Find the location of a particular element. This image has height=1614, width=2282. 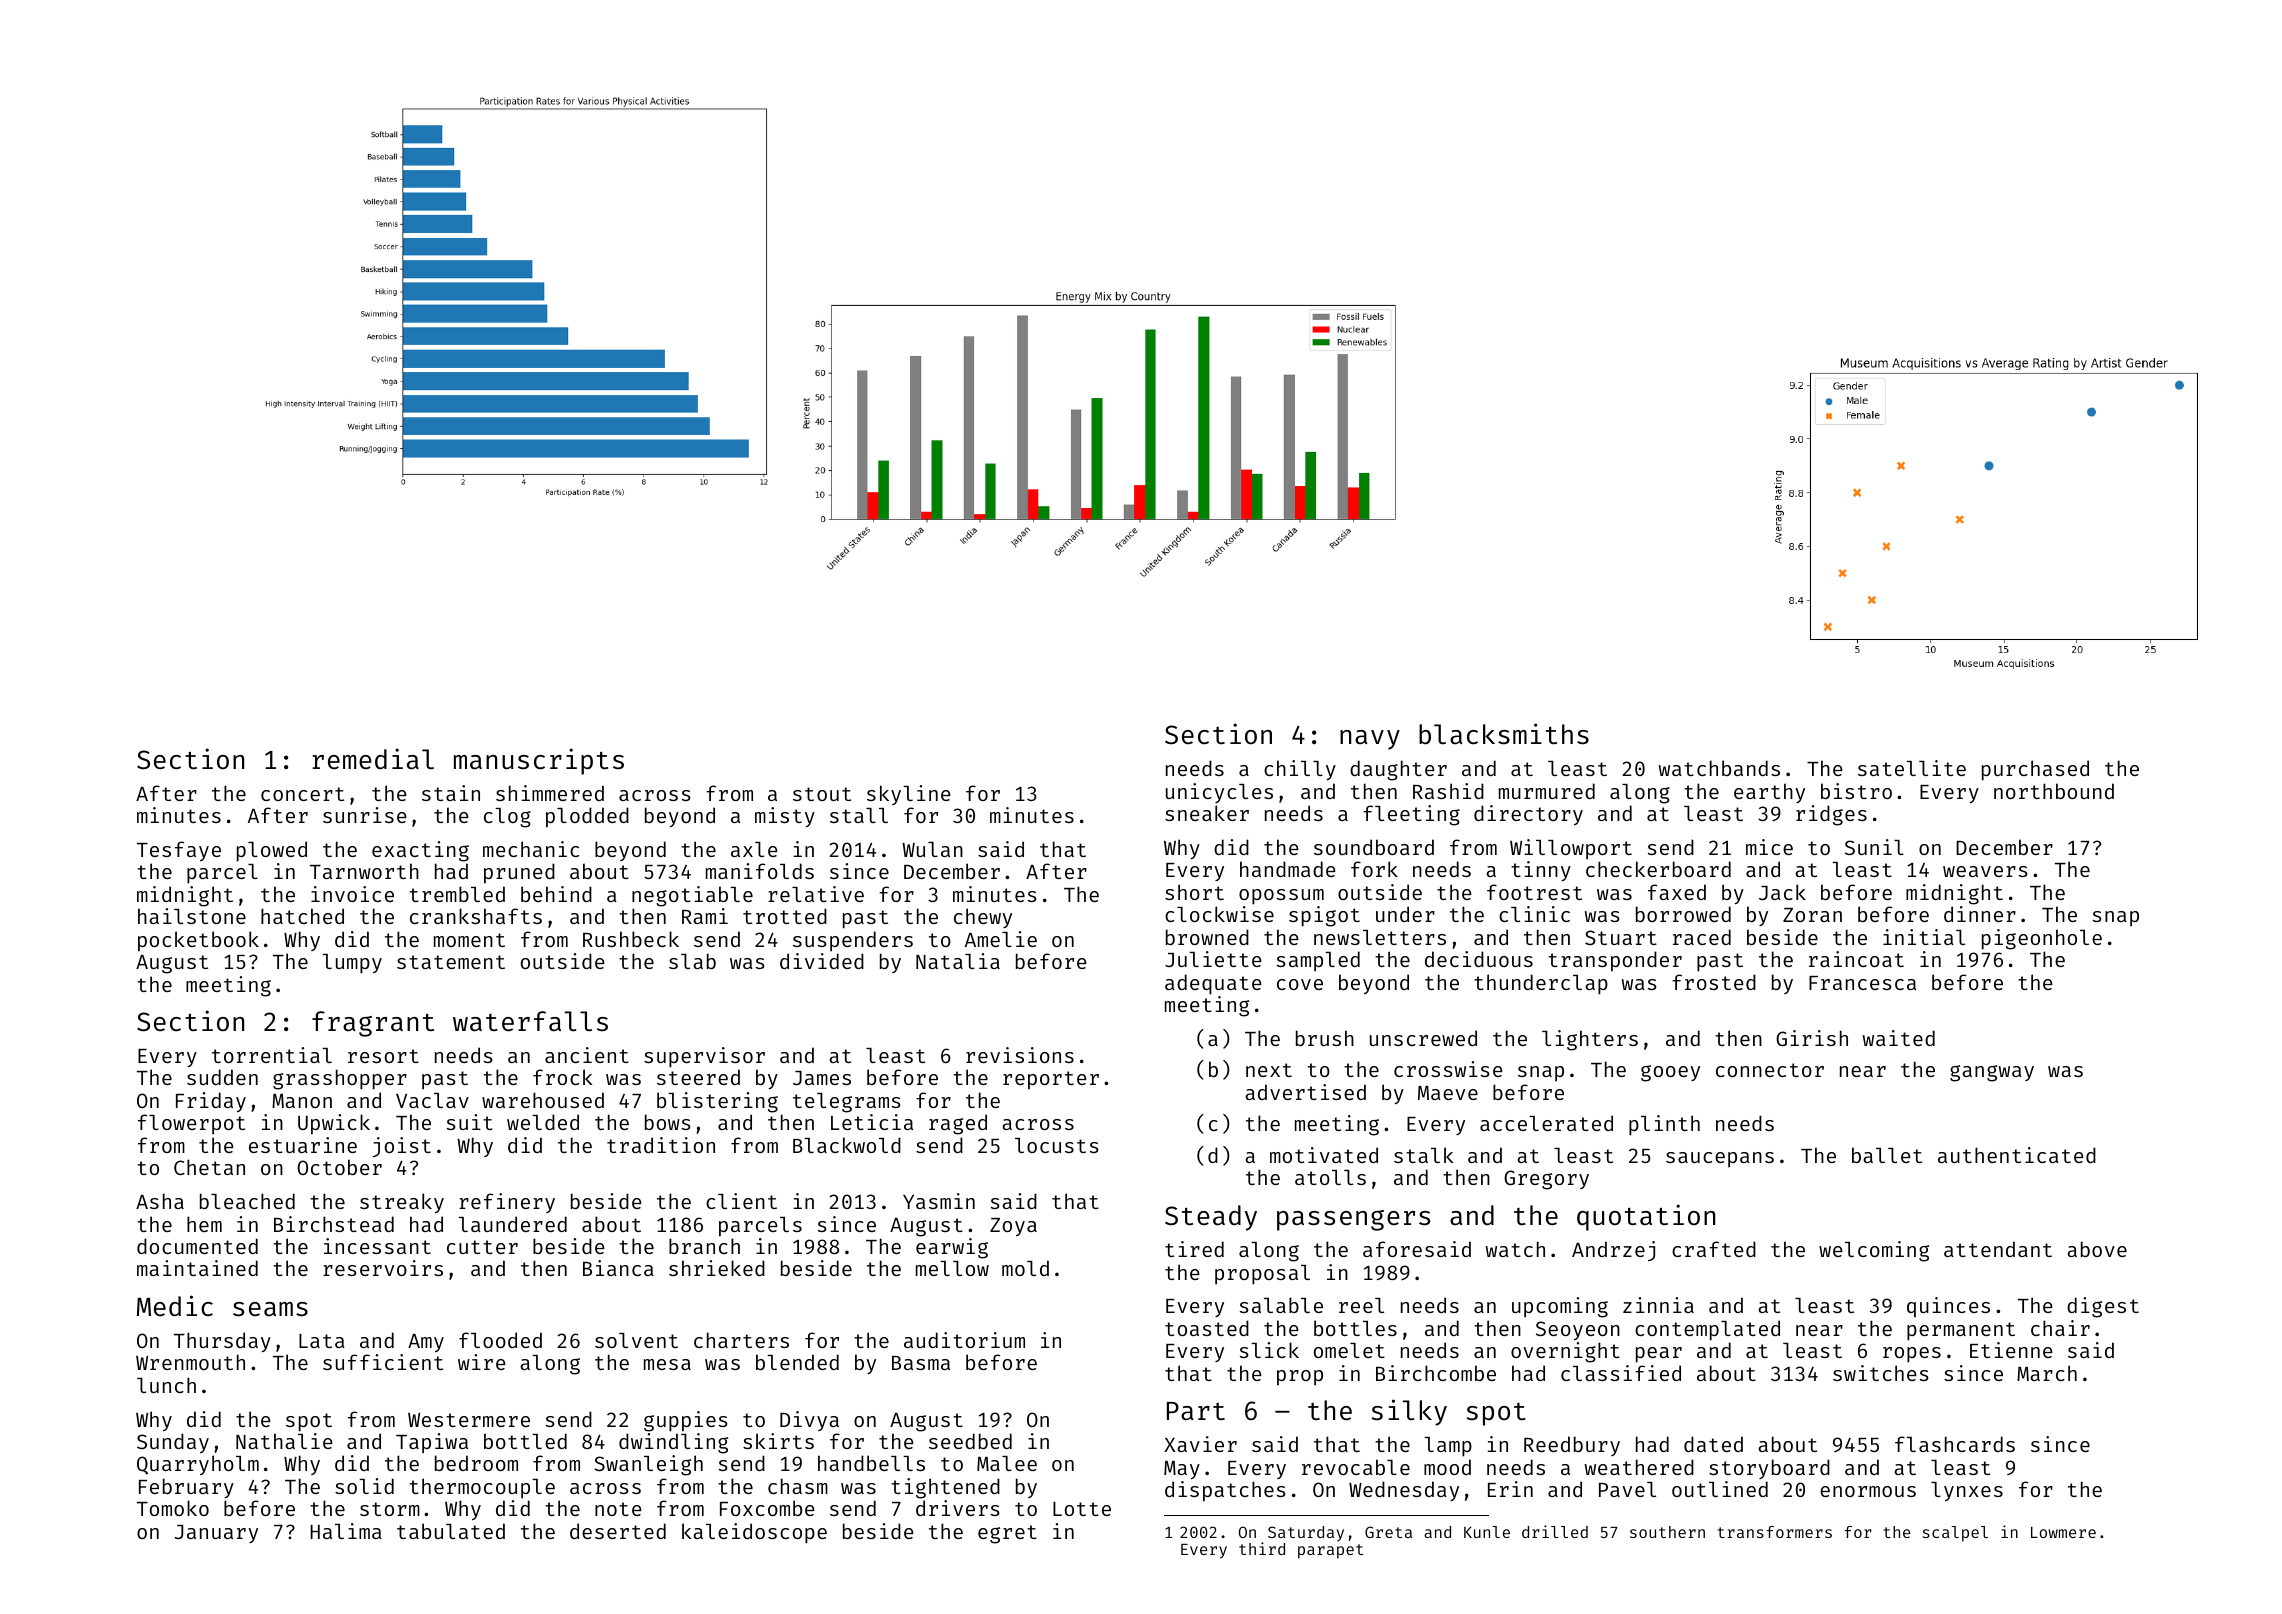

browned is located at coordinates (1207, 937).
